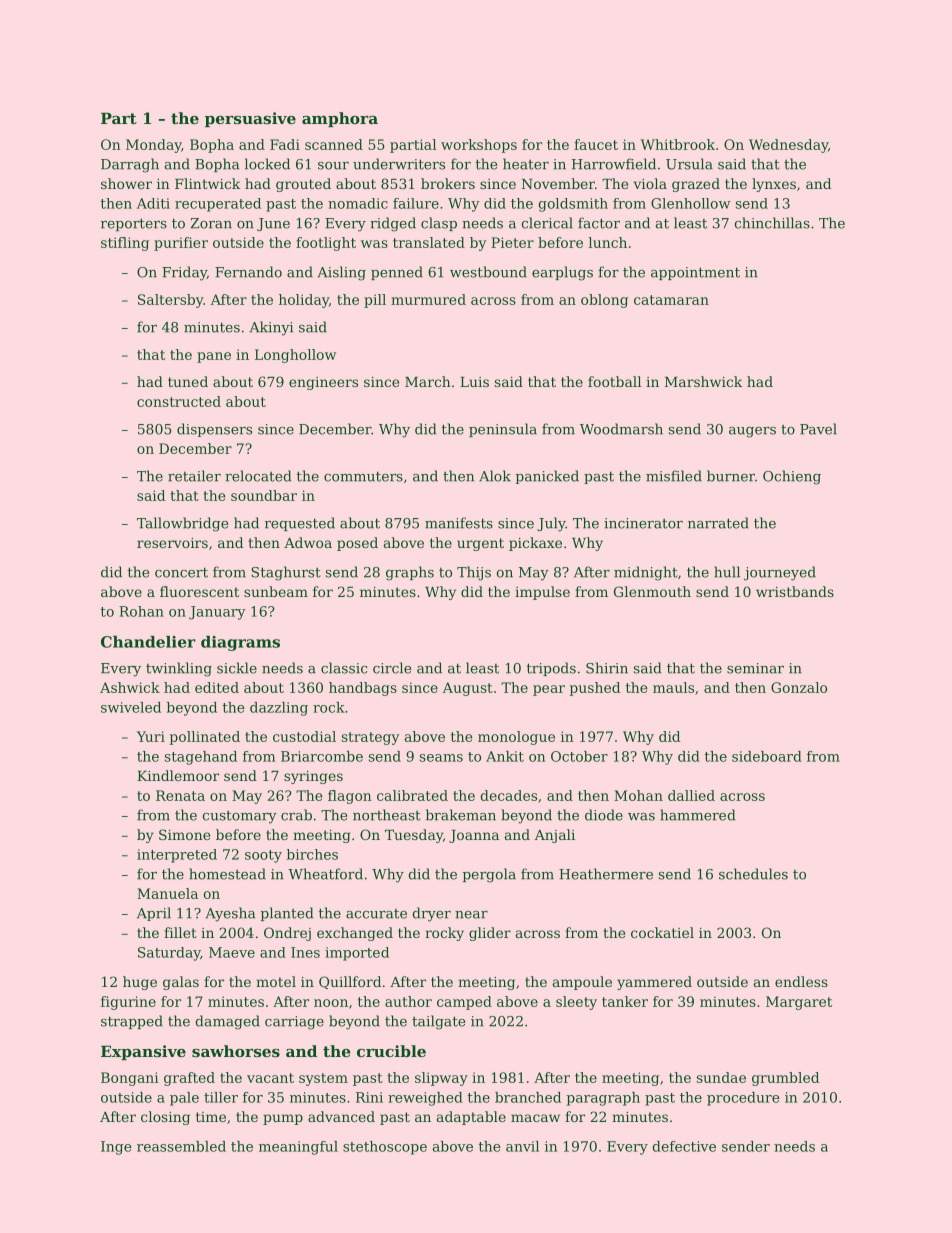 The height and width of the document is (1233, 952). I want to click on relocated, so click(258, 476).
